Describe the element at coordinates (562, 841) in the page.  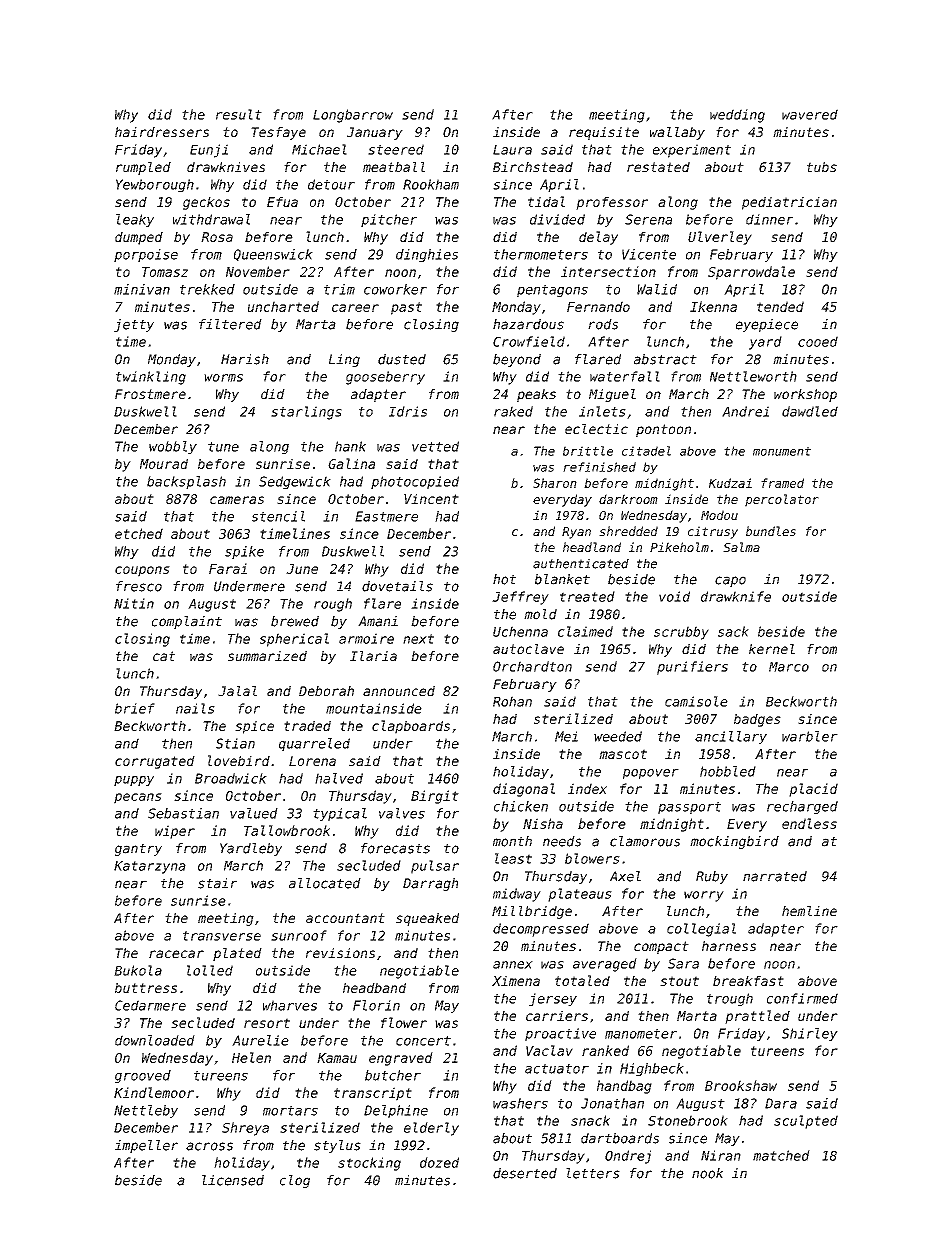
I see `needs` at that location.
